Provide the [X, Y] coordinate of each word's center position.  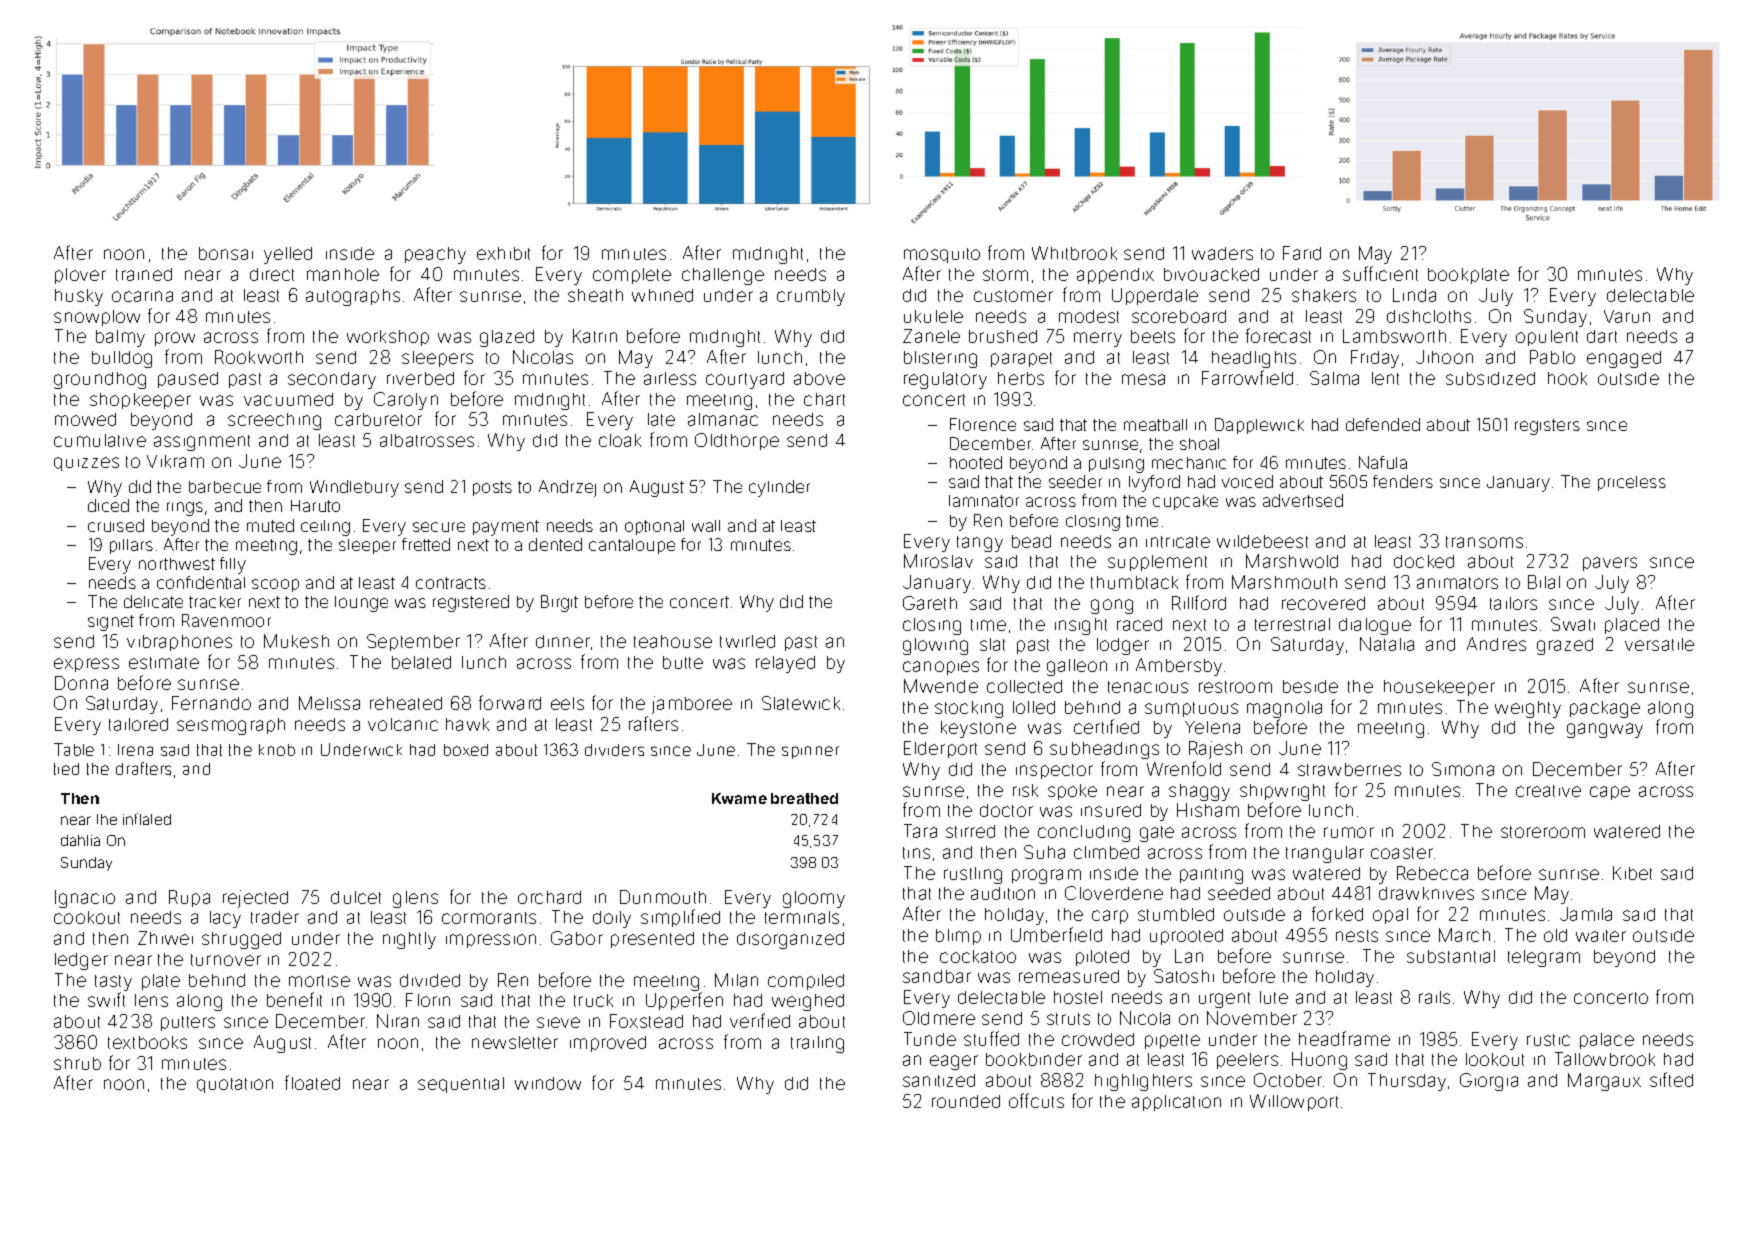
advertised [1303, 500]
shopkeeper [140, 401]
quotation [235, 1085]
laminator [984, 501]
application [1176, 1103]
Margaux [1604, 1082]
